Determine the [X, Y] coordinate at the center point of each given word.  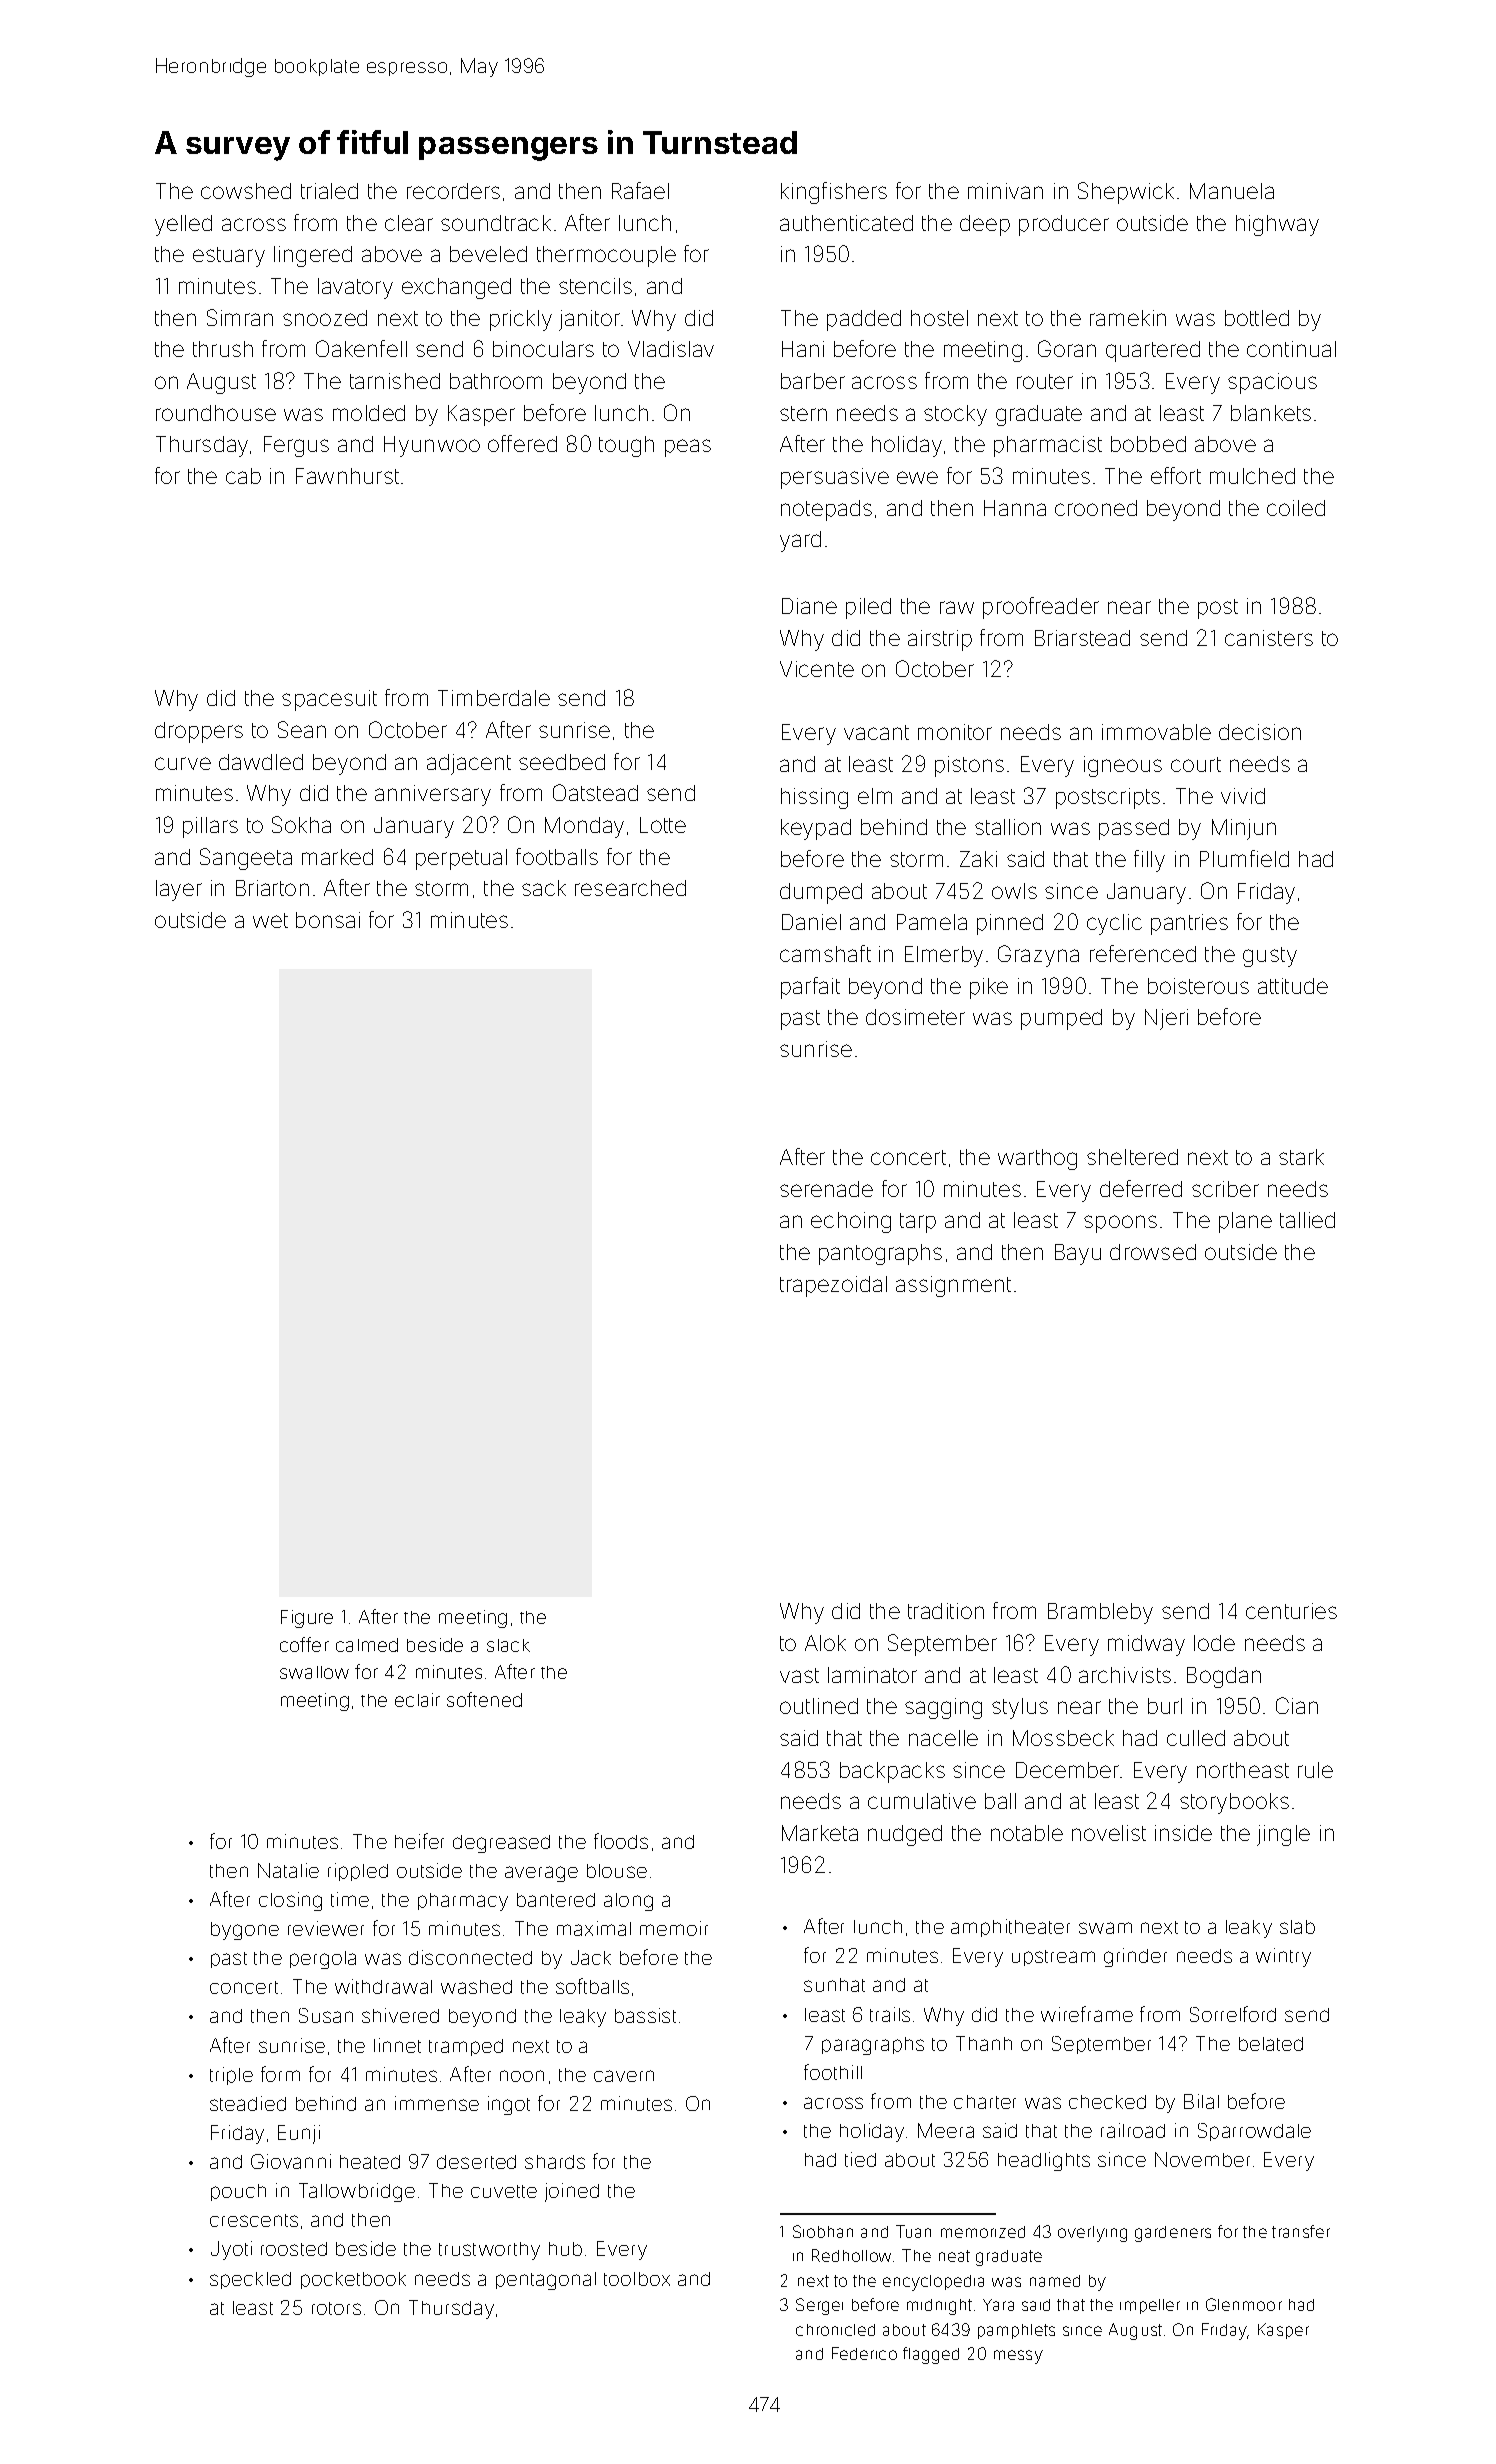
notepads [826, 510]
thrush [223, 349]
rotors [336, 2308]
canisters [1269, 638]
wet [270, 920]
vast [799, 1675]
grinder [1135, 1957]
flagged [931, 2355]
